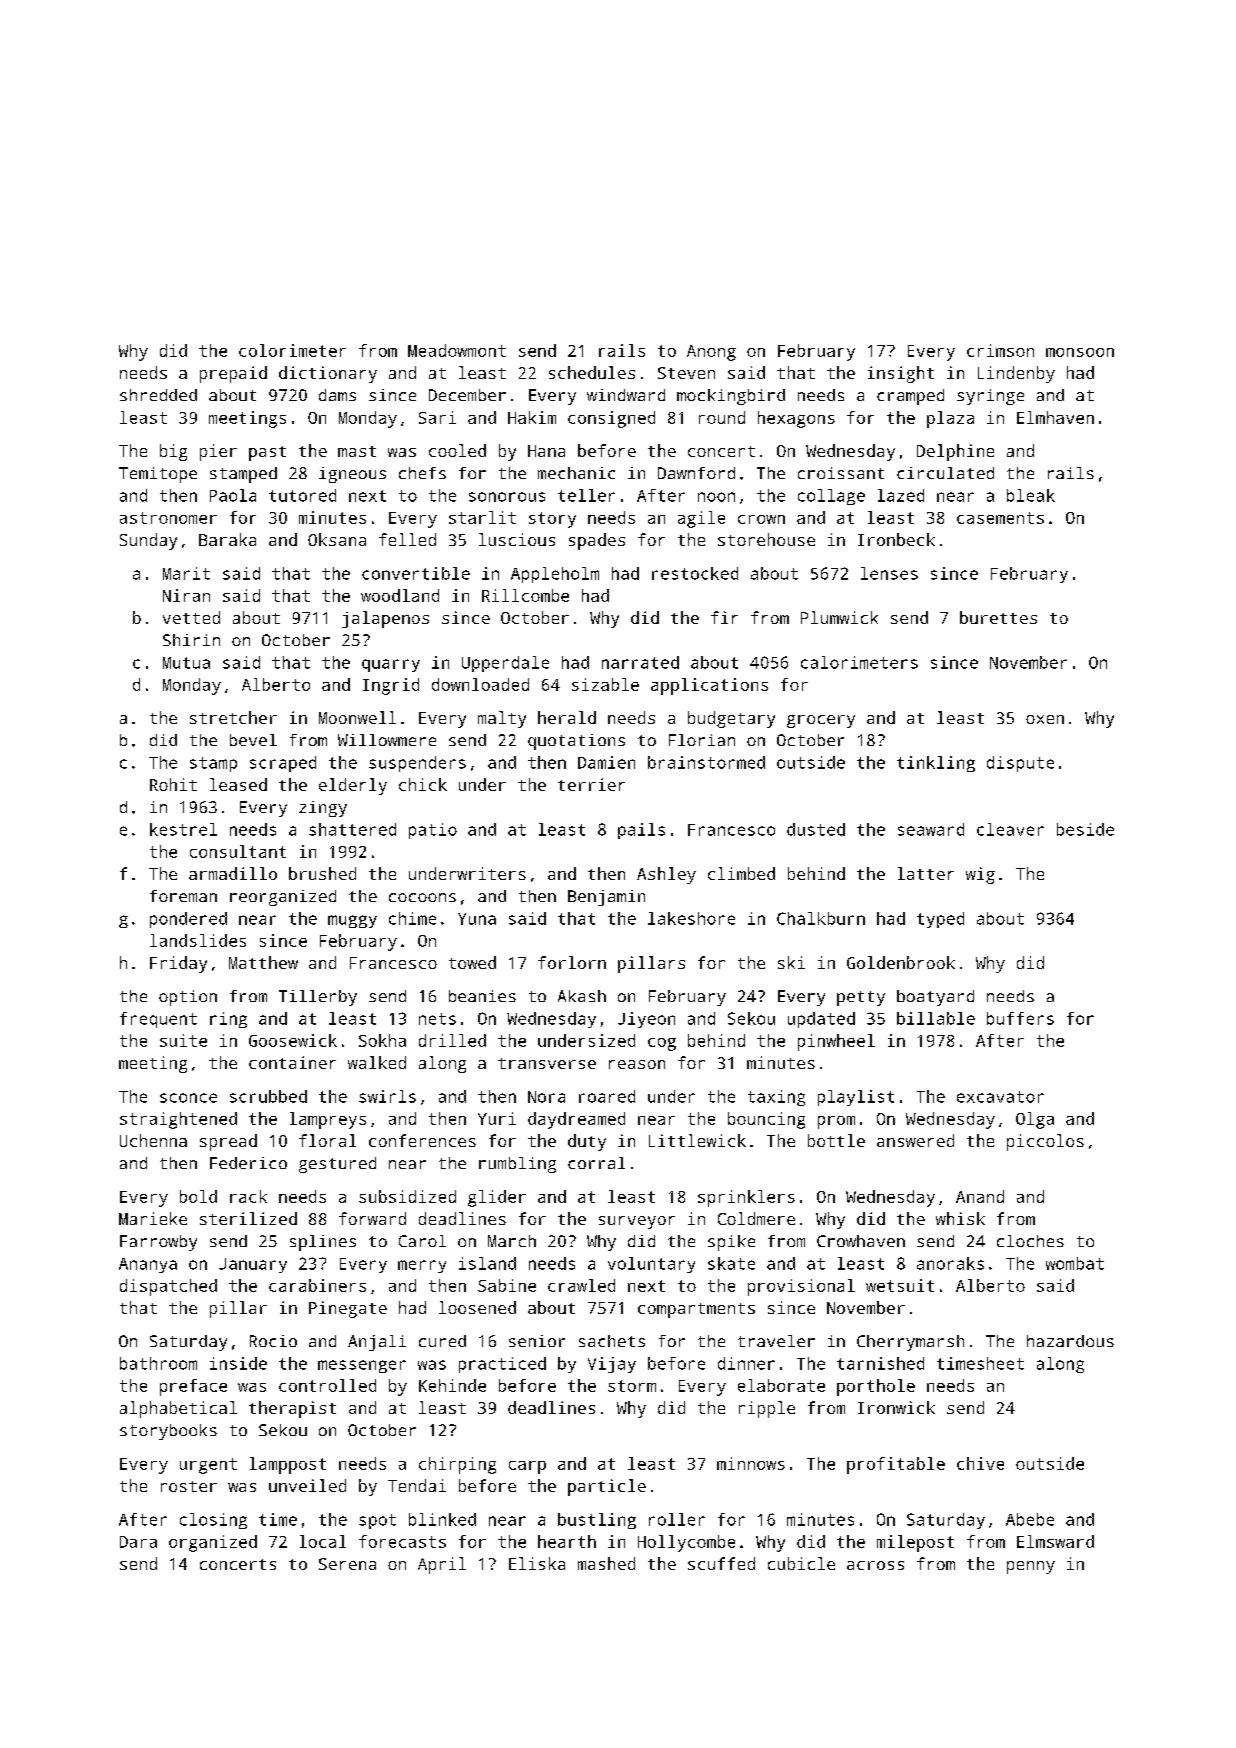  What do you see at coordinates (292, 1409) in the page?
I see `therapist` at bounding box center [292, 1409].
